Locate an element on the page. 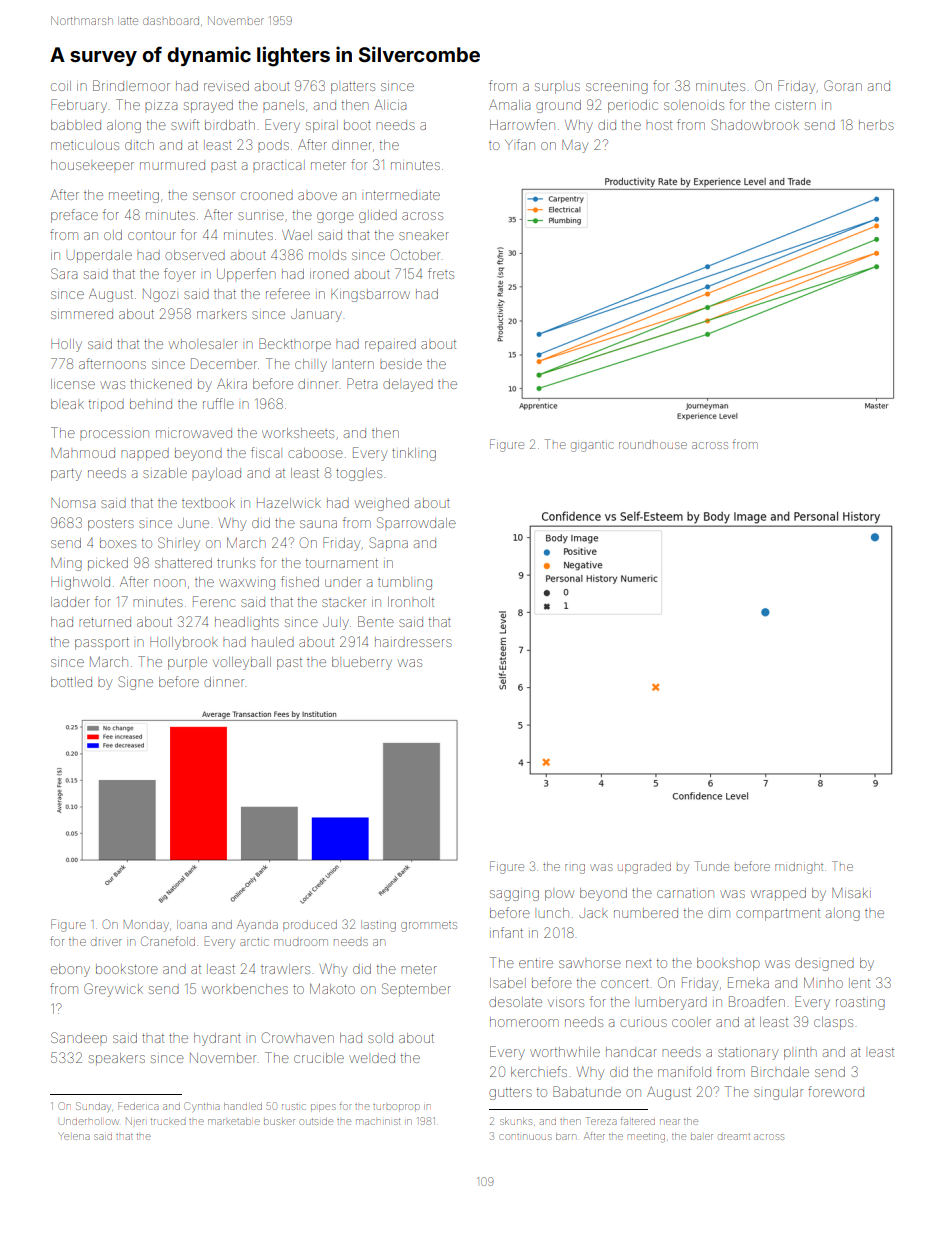 The width and height of the document is (952, 1233). driver is located at coordinates (106, 942).
